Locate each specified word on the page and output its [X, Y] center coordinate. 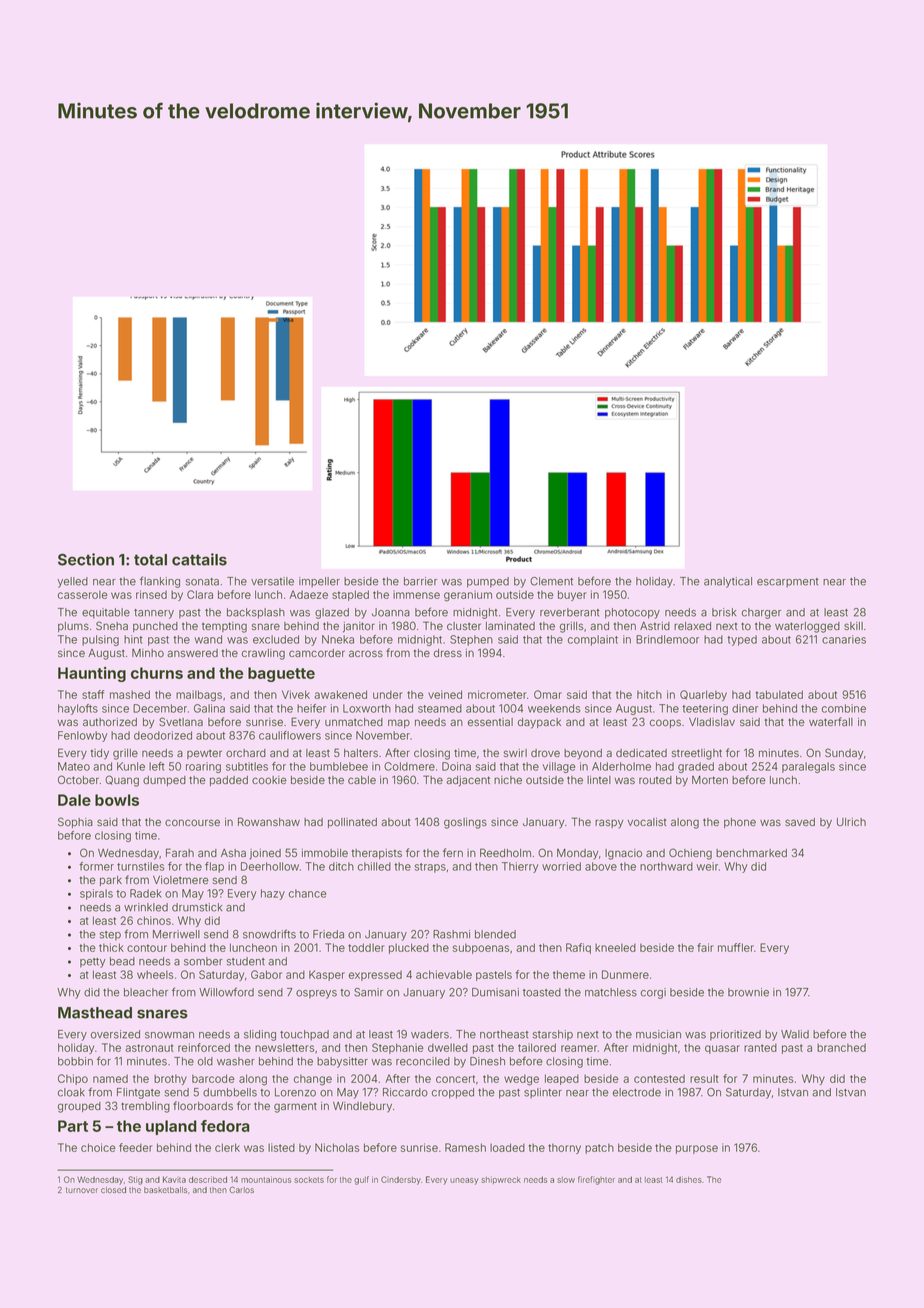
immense [416, 594]
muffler [736, 947]
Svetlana [181, 721]
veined [445, 694]
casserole [83, 594]
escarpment [788, 583]
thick [111, 947]
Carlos [241, 1189]
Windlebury [362, 1107]
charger [761, 613]
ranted [760, 1047]
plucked [409, 948]
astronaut [149, 1048]
